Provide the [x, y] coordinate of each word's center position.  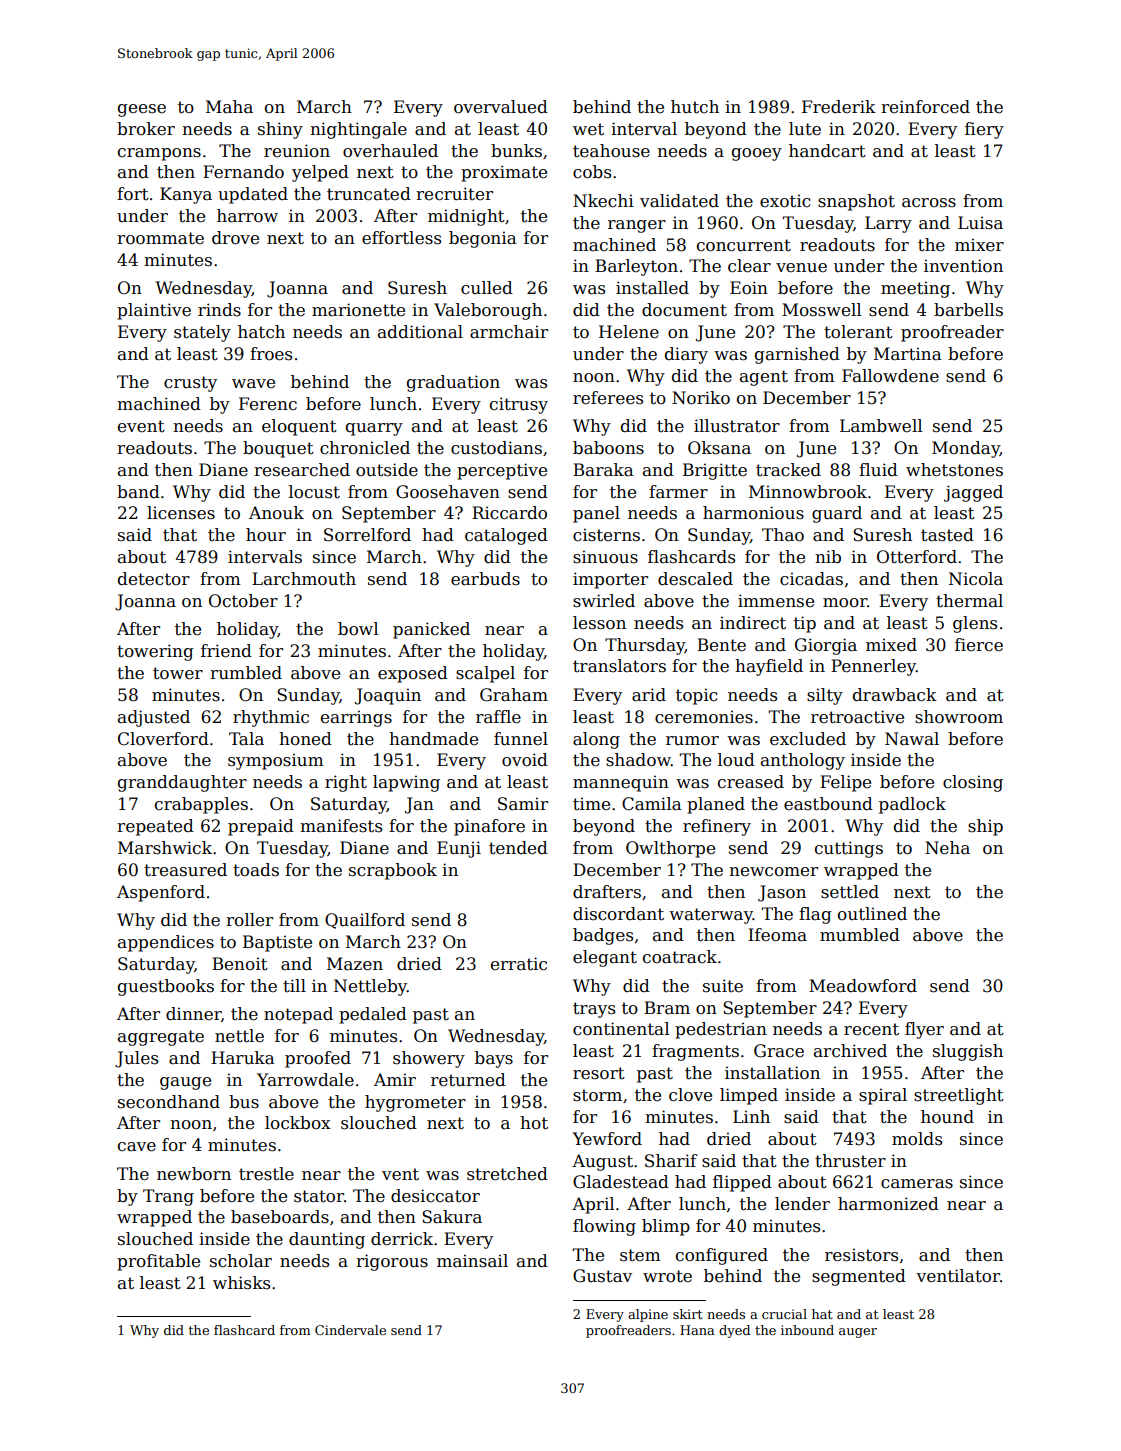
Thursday [645, 646]
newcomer [773, 872]
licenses [181, 513]
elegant [605, 958]
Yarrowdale [305, 1080]
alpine [648, 1315]
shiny [280, 130]
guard [837, 514]
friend [226, 651]
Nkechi [603, 201]
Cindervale [350, 1330]
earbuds [485, 579]
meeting [915, 289]
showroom [959, 717]
